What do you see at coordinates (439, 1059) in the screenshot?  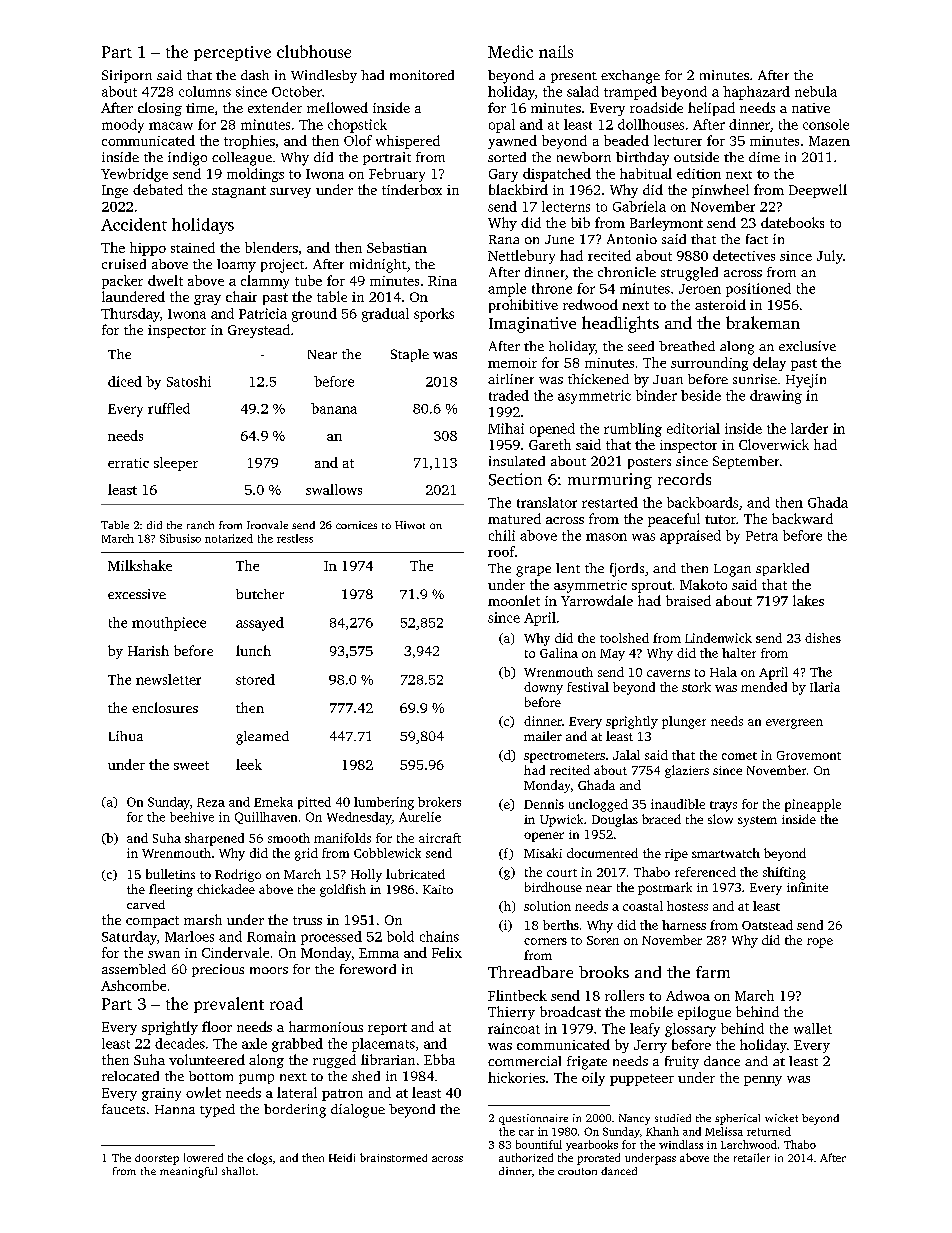 I see `Ebba` at bounding box center [439, 1059].
